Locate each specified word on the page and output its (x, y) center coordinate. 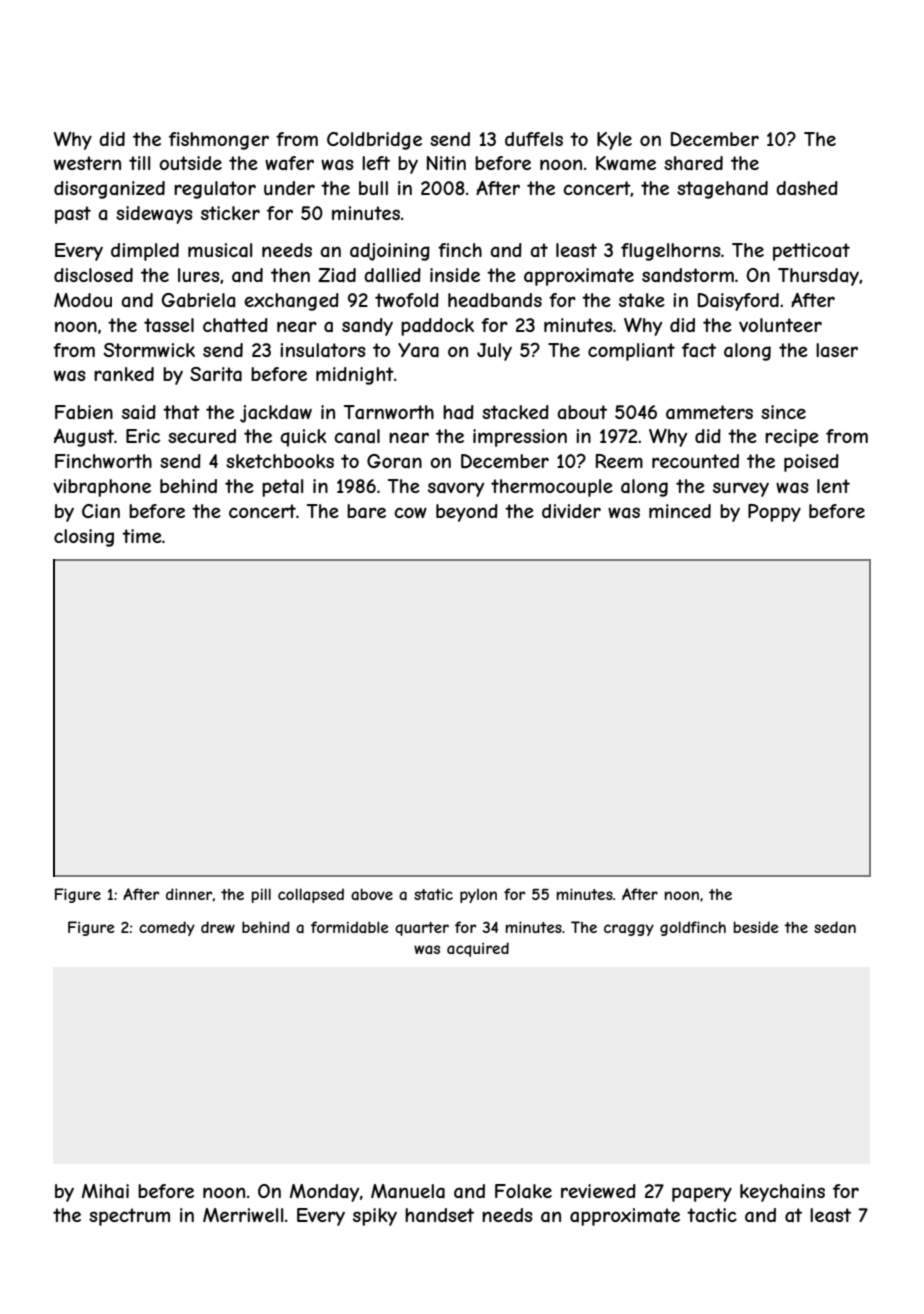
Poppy (774, 513)
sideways (154, 215)
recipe (792, 438)
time (142, 536)
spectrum (129, 1217)
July (494, 352)
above (372, 894)
